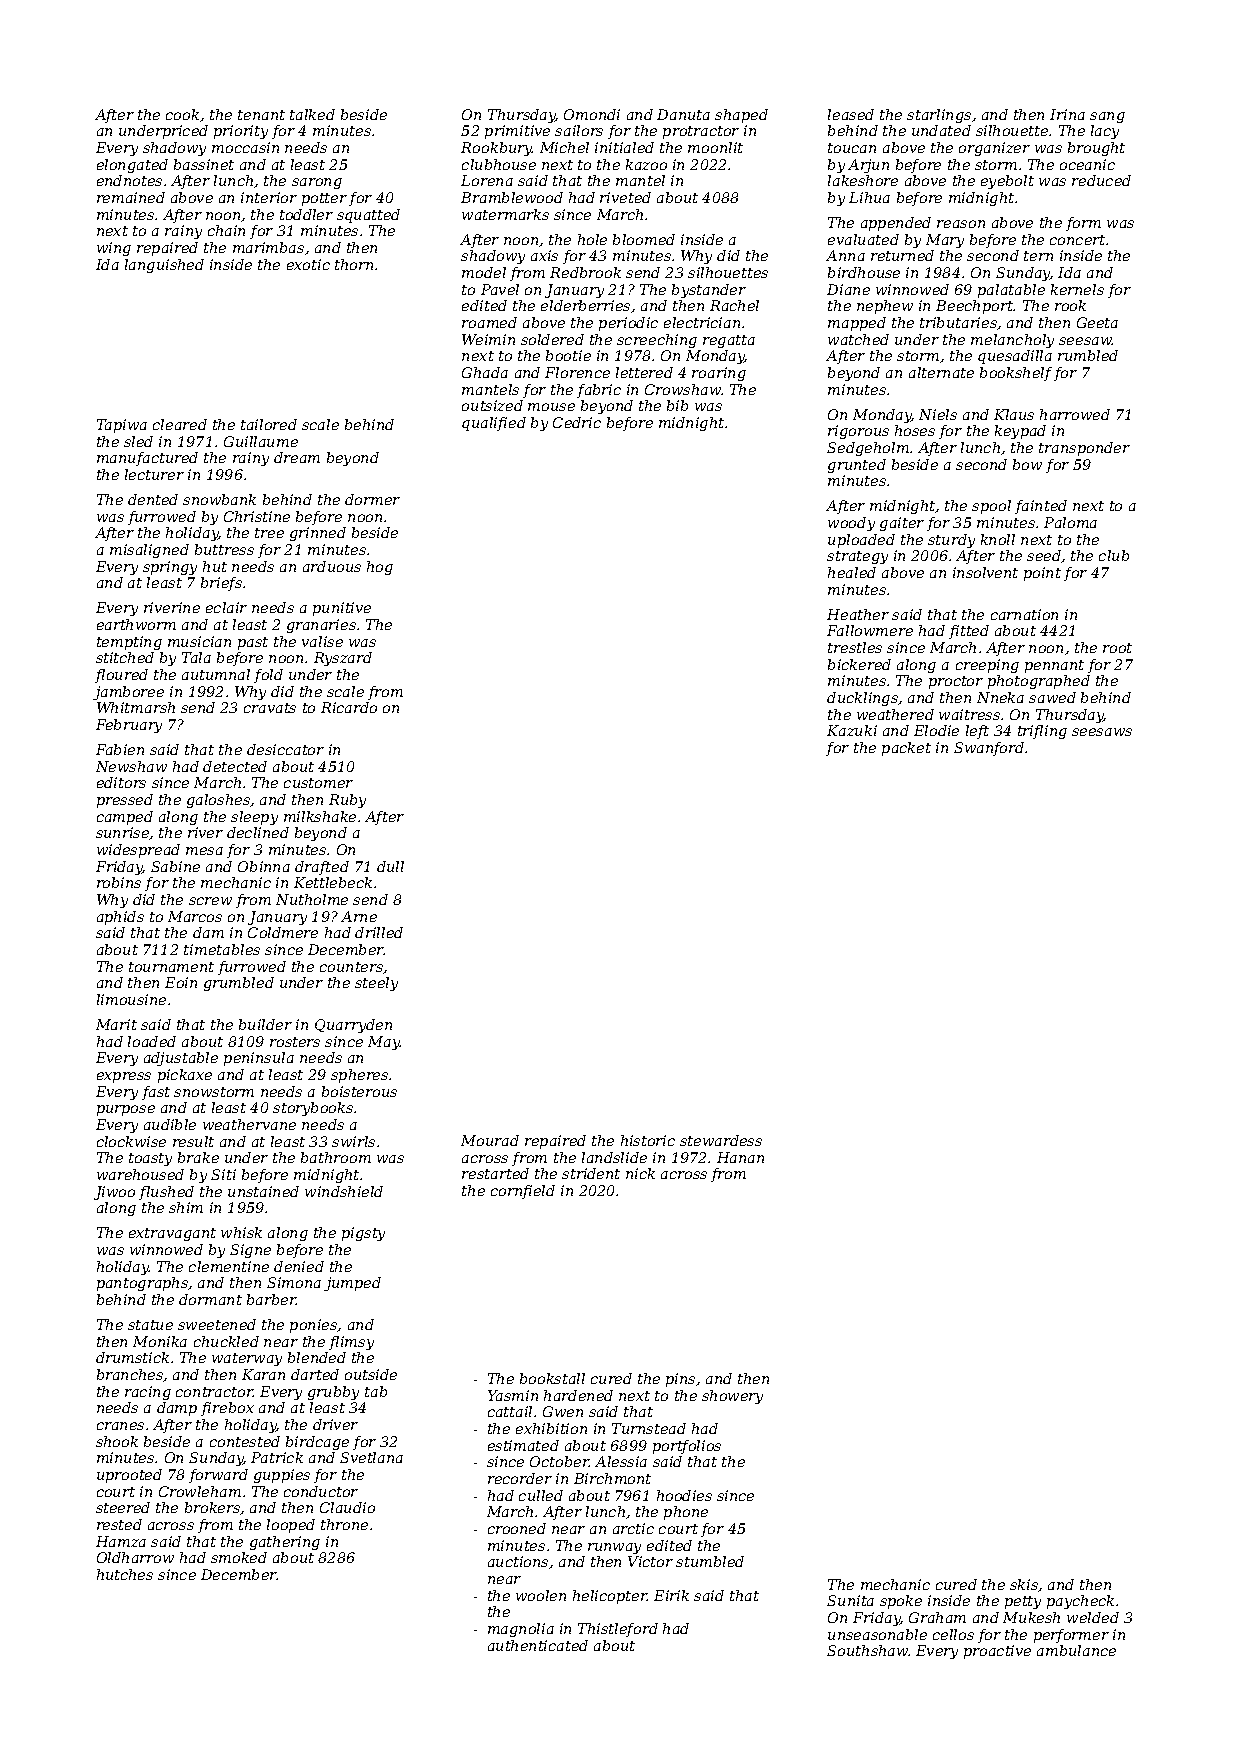 The width and height of the page is (1233, 1743). I want to click on skis, so click(1024, 1584).
